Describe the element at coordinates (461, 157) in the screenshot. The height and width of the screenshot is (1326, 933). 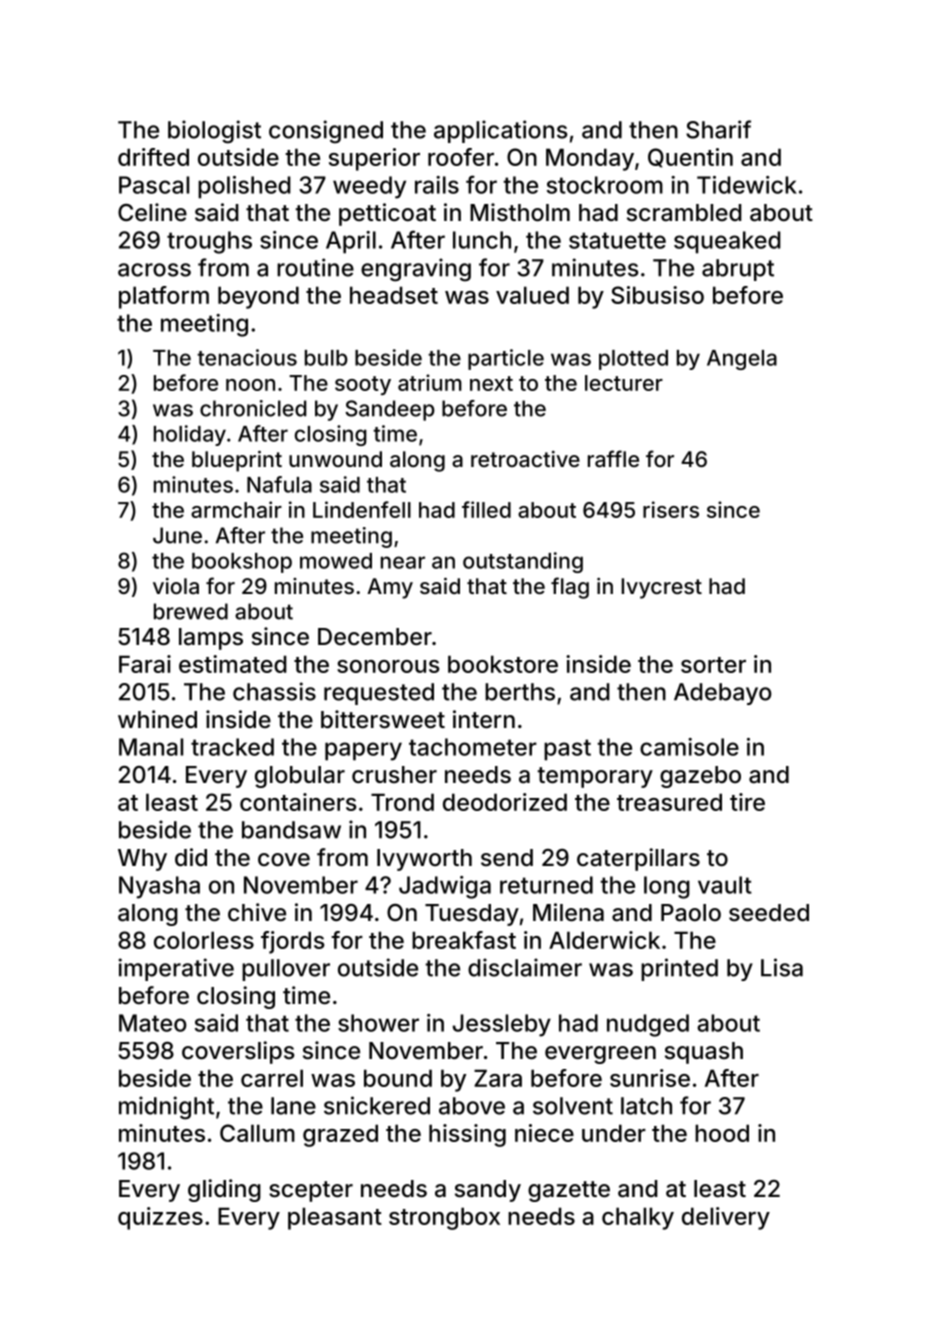
I see `roofer` at that location.
